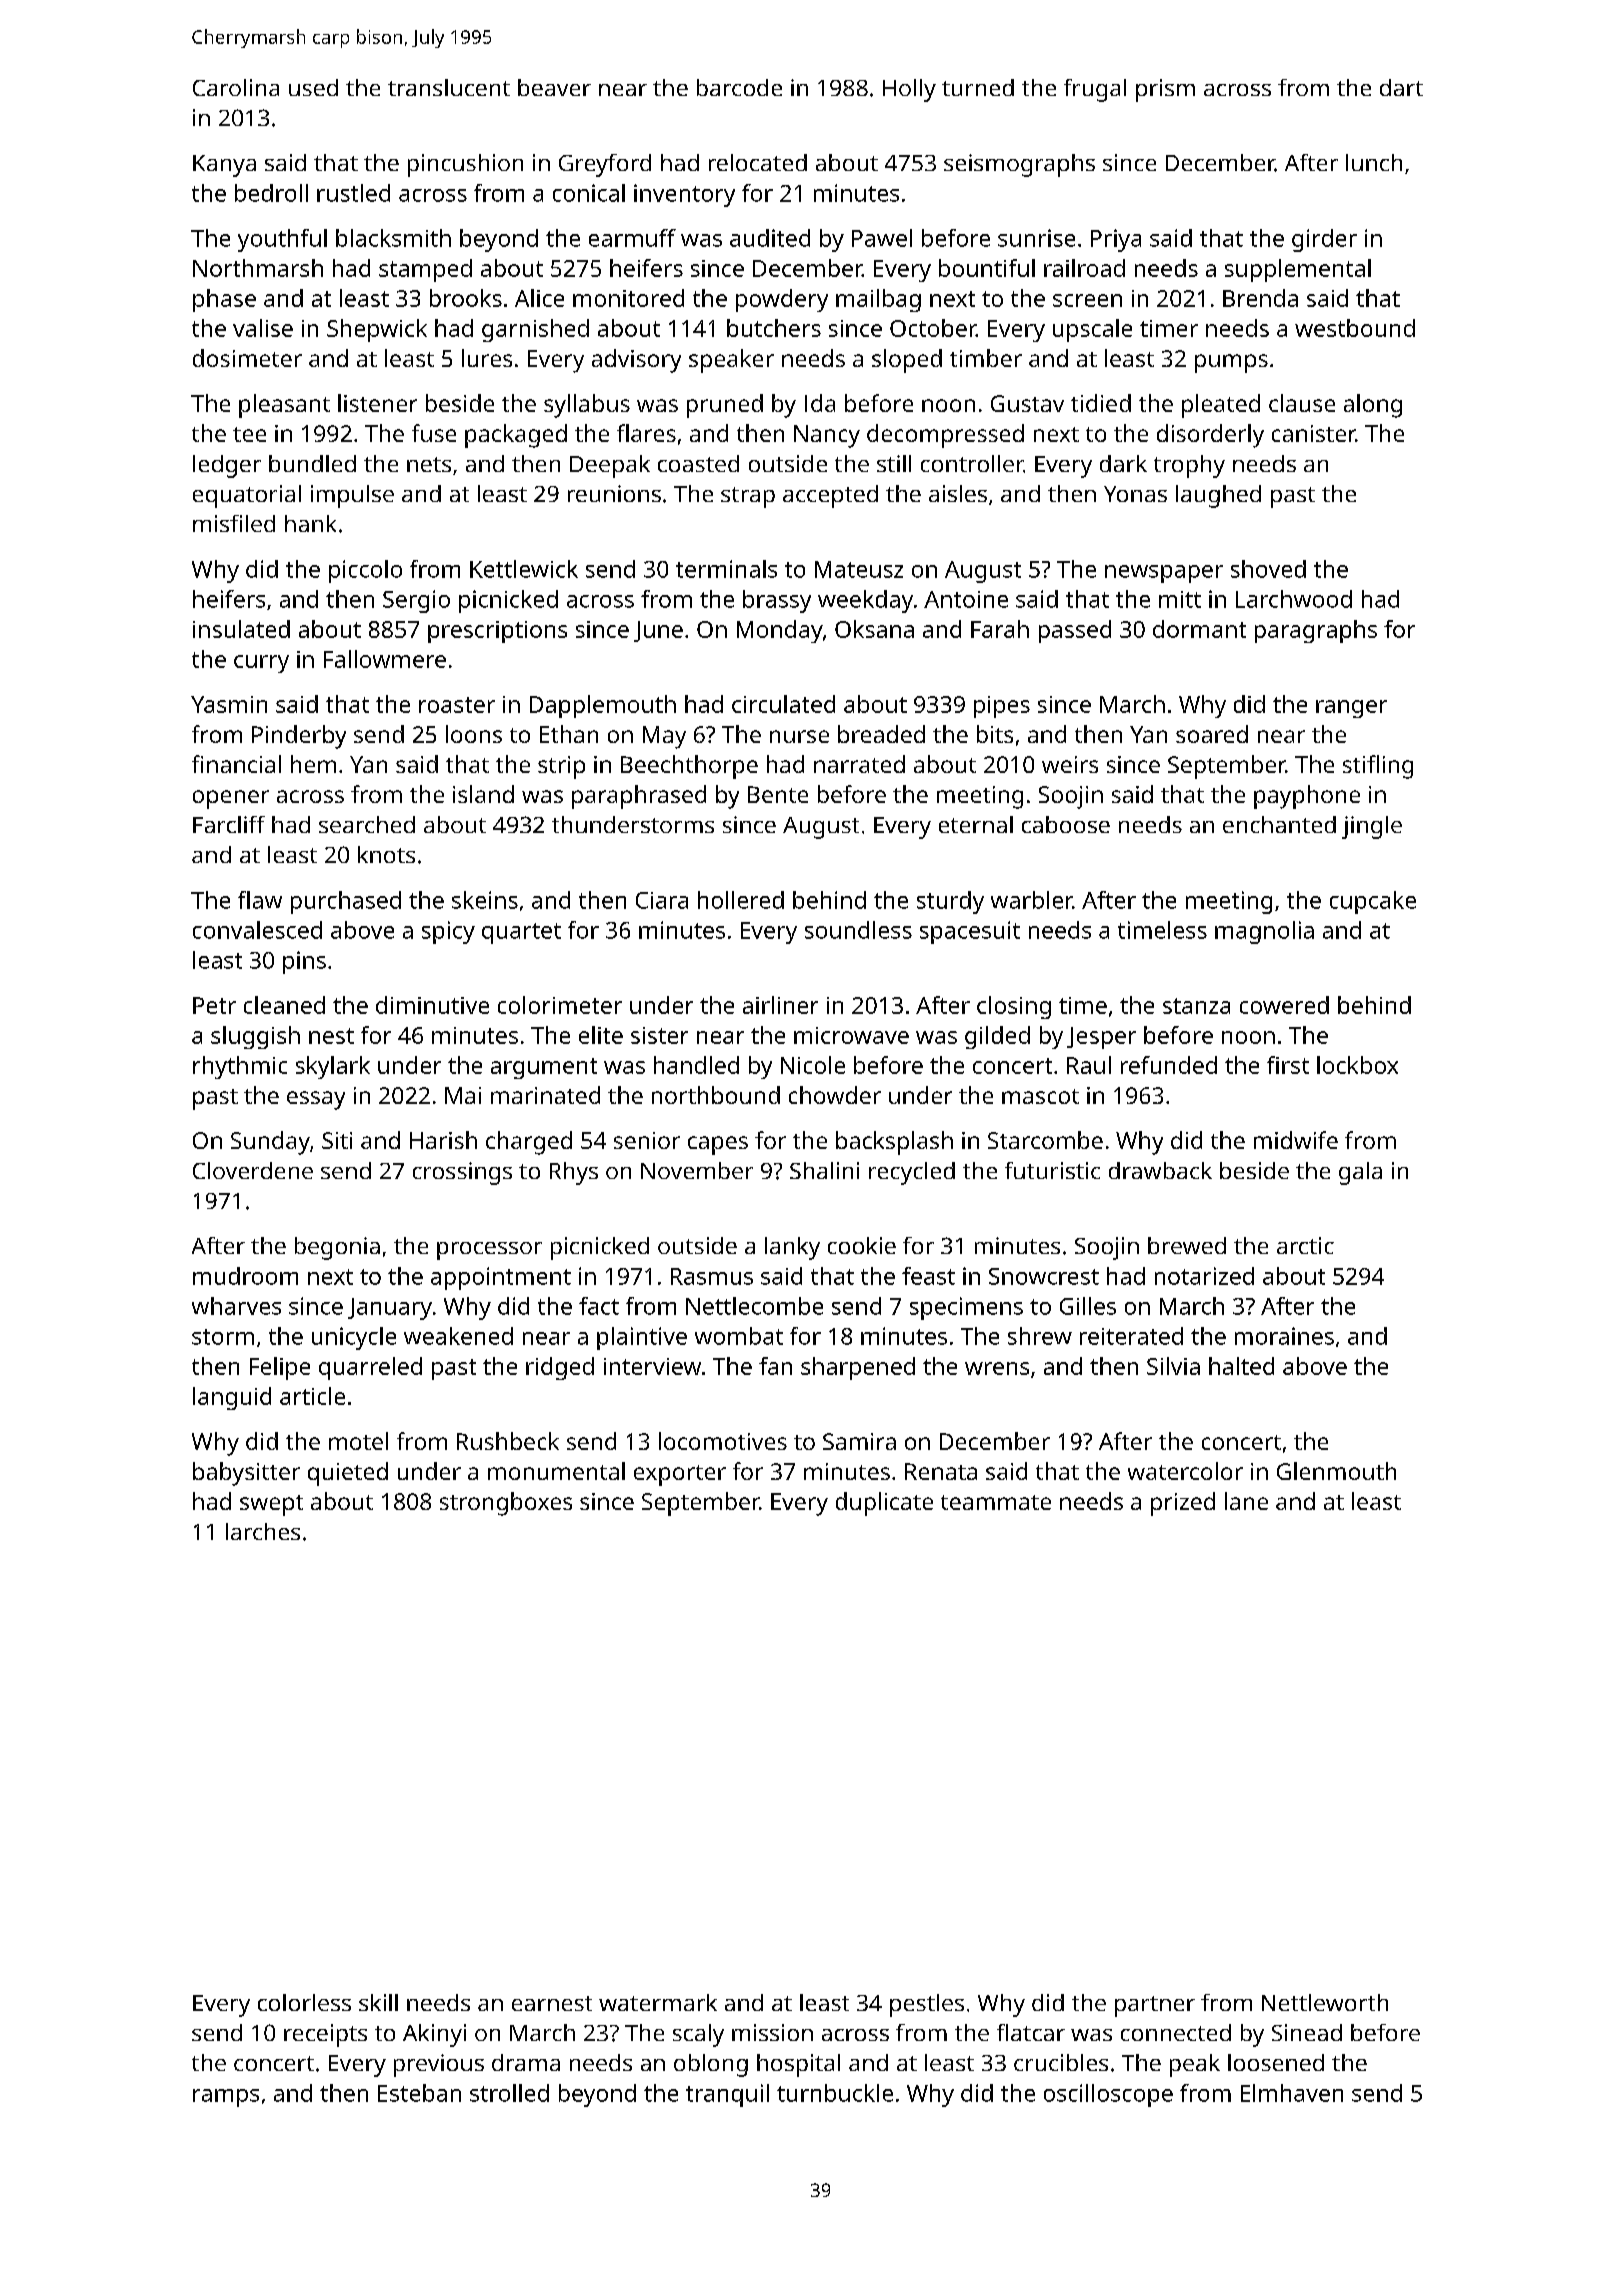 This document has height=2292, width=1620. Describe the element at coordinates (226, 2098) in the document. I see `ramps` at that location.
